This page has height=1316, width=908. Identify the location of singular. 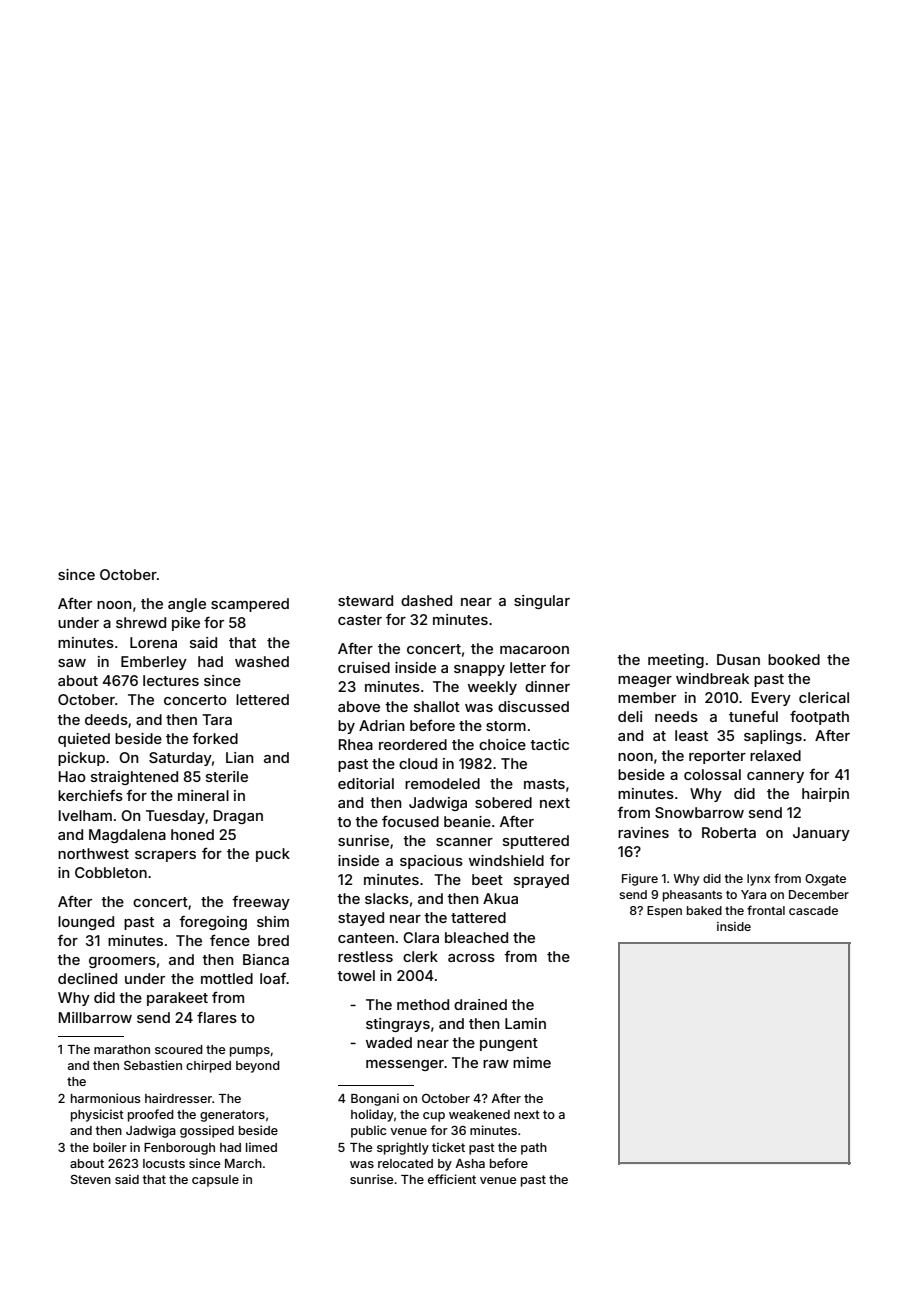
(542, 602).
